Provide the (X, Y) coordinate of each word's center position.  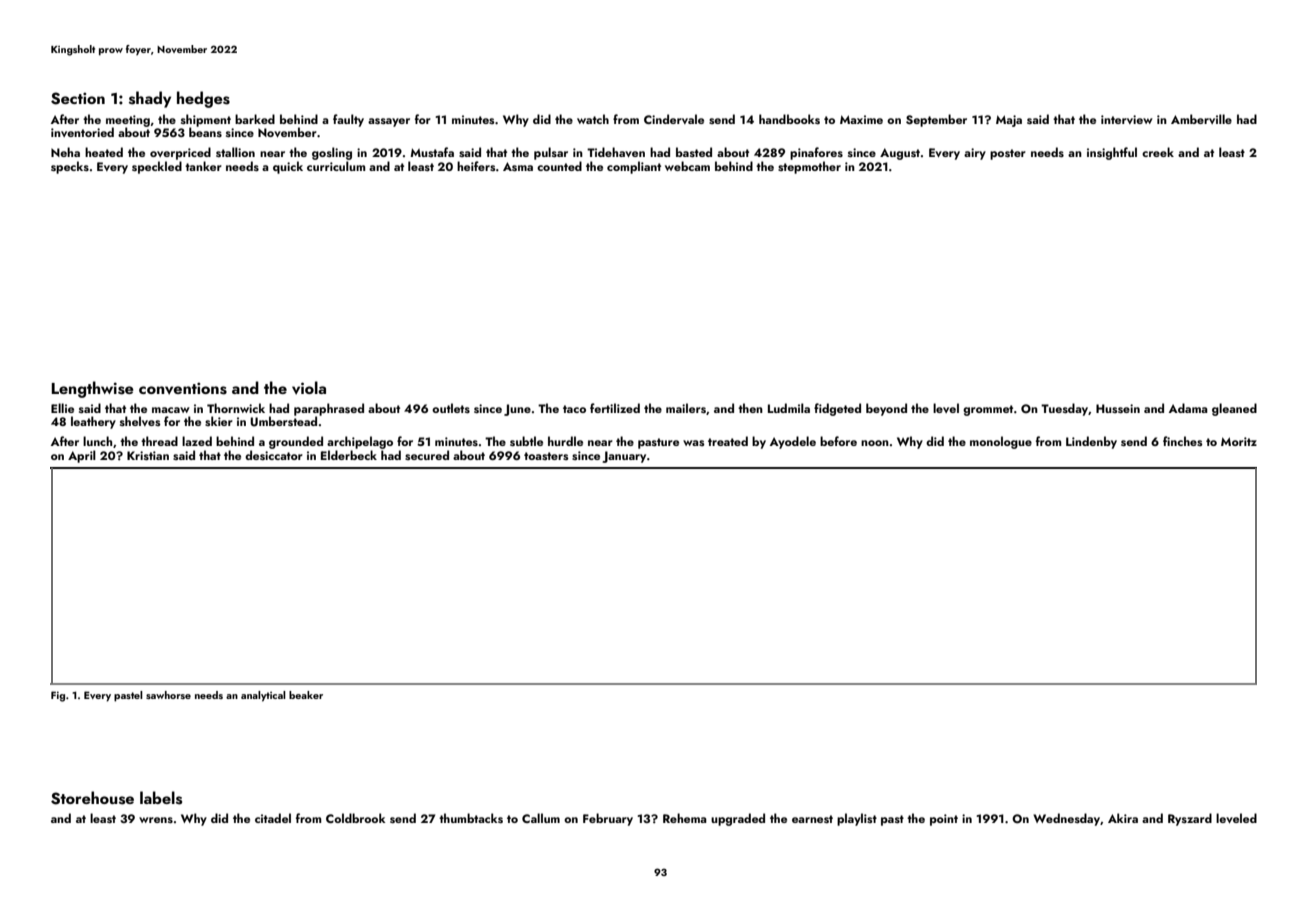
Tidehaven (616, 152)
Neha (65, 152)
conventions (183, 388)
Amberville (1201, 119)
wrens (156, 820)
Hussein (1118, 408)
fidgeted (837, 409)
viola (309, 388)
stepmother (809, 167)
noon (875, 443)
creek (1158, 152)
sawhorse (168, 695)
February (608, 819)
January (624, 457)
